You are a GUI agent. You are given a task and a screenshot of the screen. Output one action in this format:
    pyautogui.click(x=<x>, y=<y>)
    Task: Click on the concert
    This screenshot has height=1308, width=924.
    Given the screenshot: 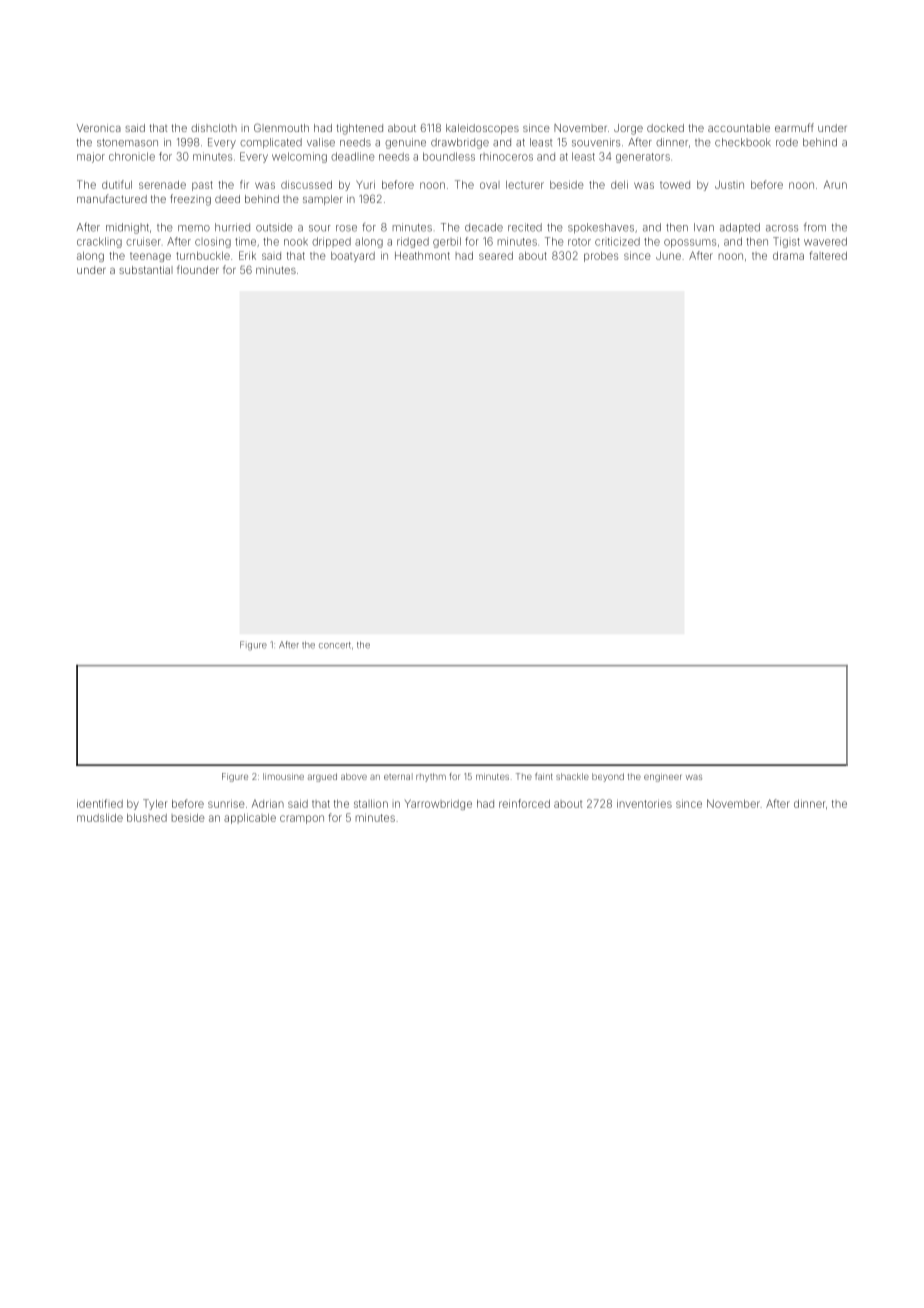 What is the action you would take?
    pyautogui.click(x=335, y=645)
